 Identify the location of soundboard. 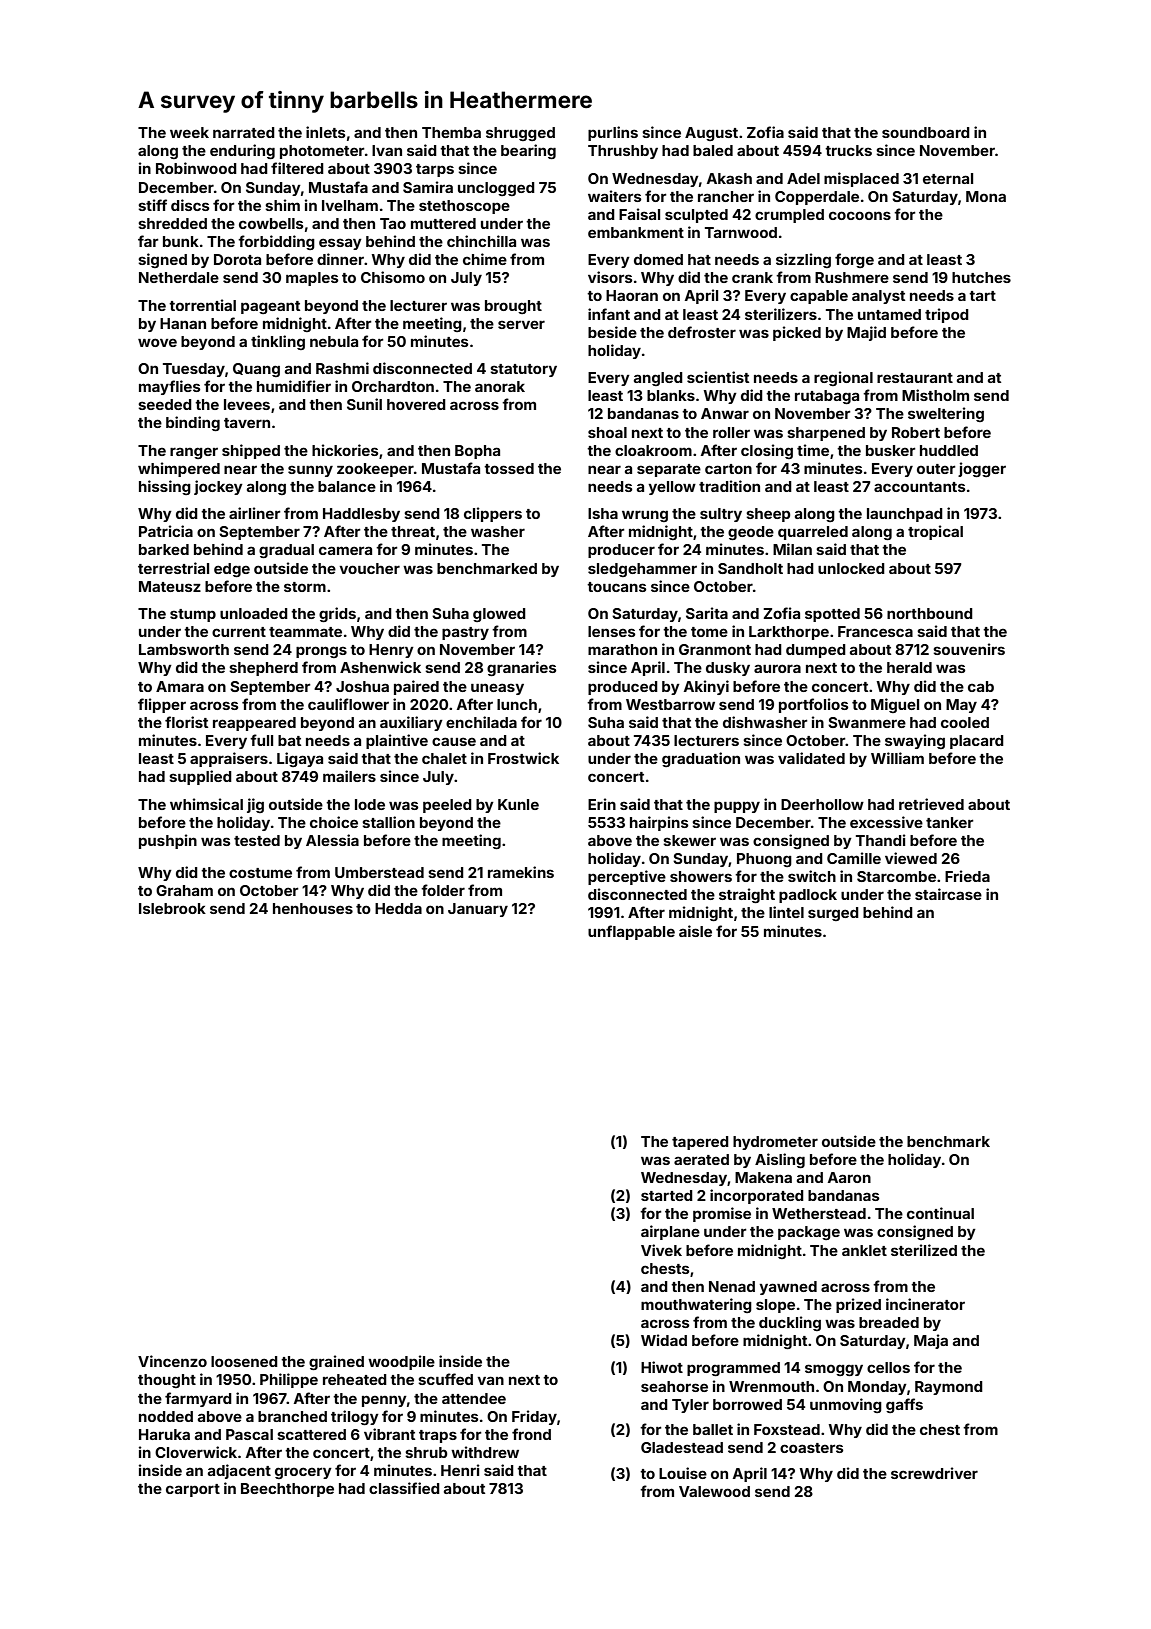
(926, 132).
